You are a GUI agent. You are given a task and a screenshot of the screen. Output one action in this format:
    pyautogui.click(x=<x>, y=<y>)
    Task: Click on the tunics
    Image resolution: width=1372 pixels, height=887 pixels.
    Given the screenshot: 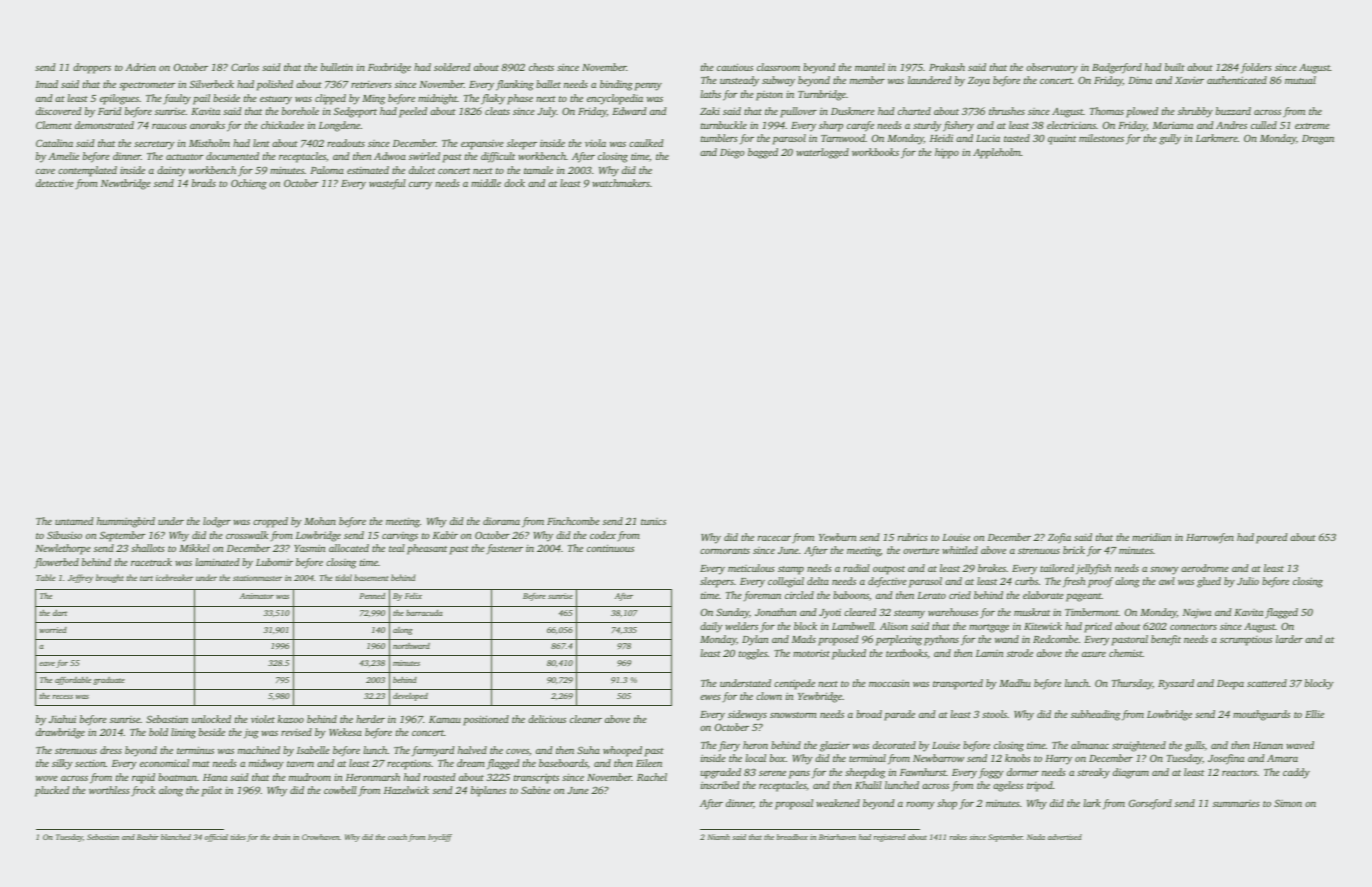 What is the action you would take?
    pyautogui.click(x=653, y=521)
